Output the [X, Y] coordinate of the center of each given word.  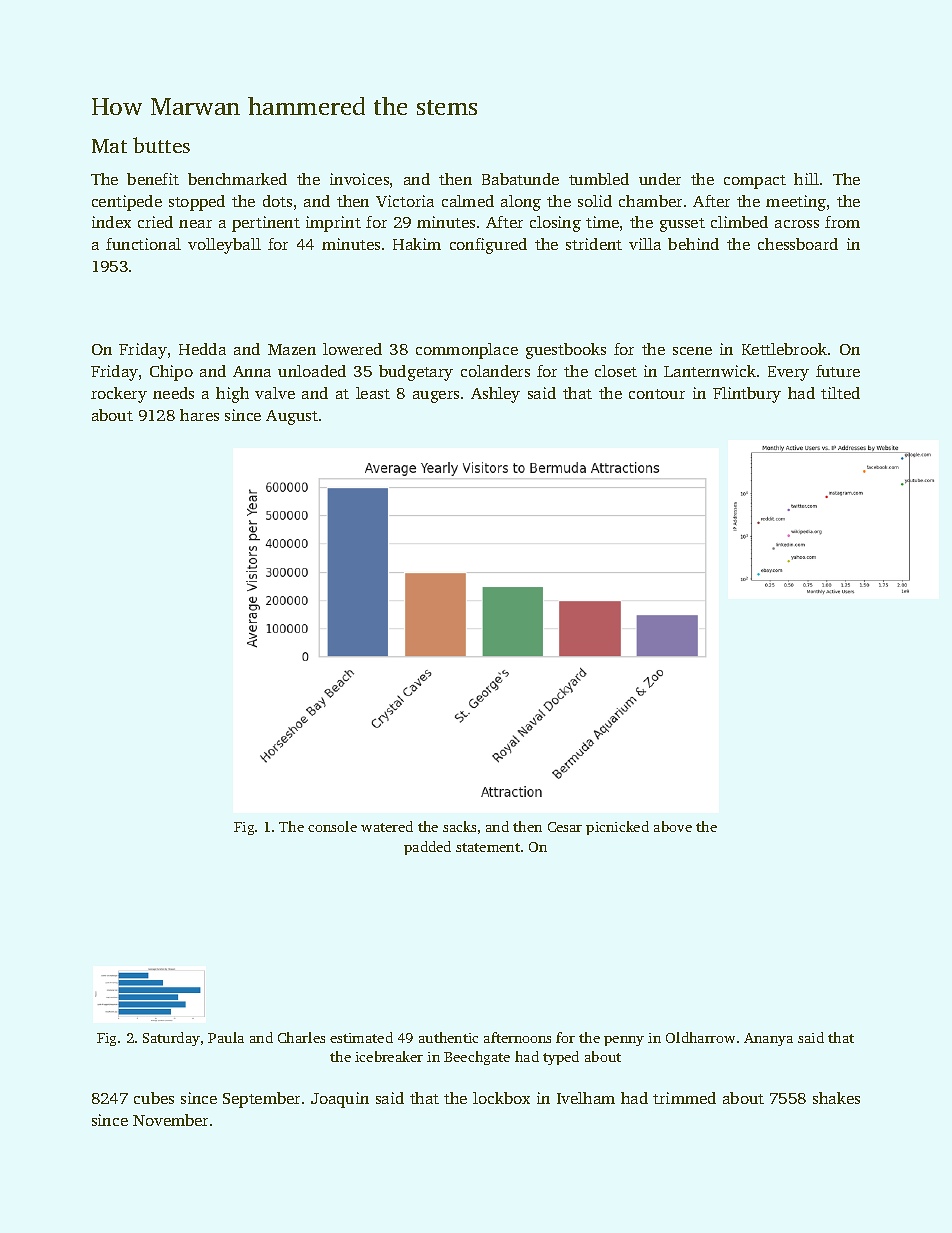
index [111, 222]
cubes [154, 1098]
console [332, 826]
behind [693, 244]
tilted [840, 393]
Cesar [565, 827]
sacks [459, 826]
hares [199, 415]
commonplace [467, 351]
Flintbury [747, 395]
